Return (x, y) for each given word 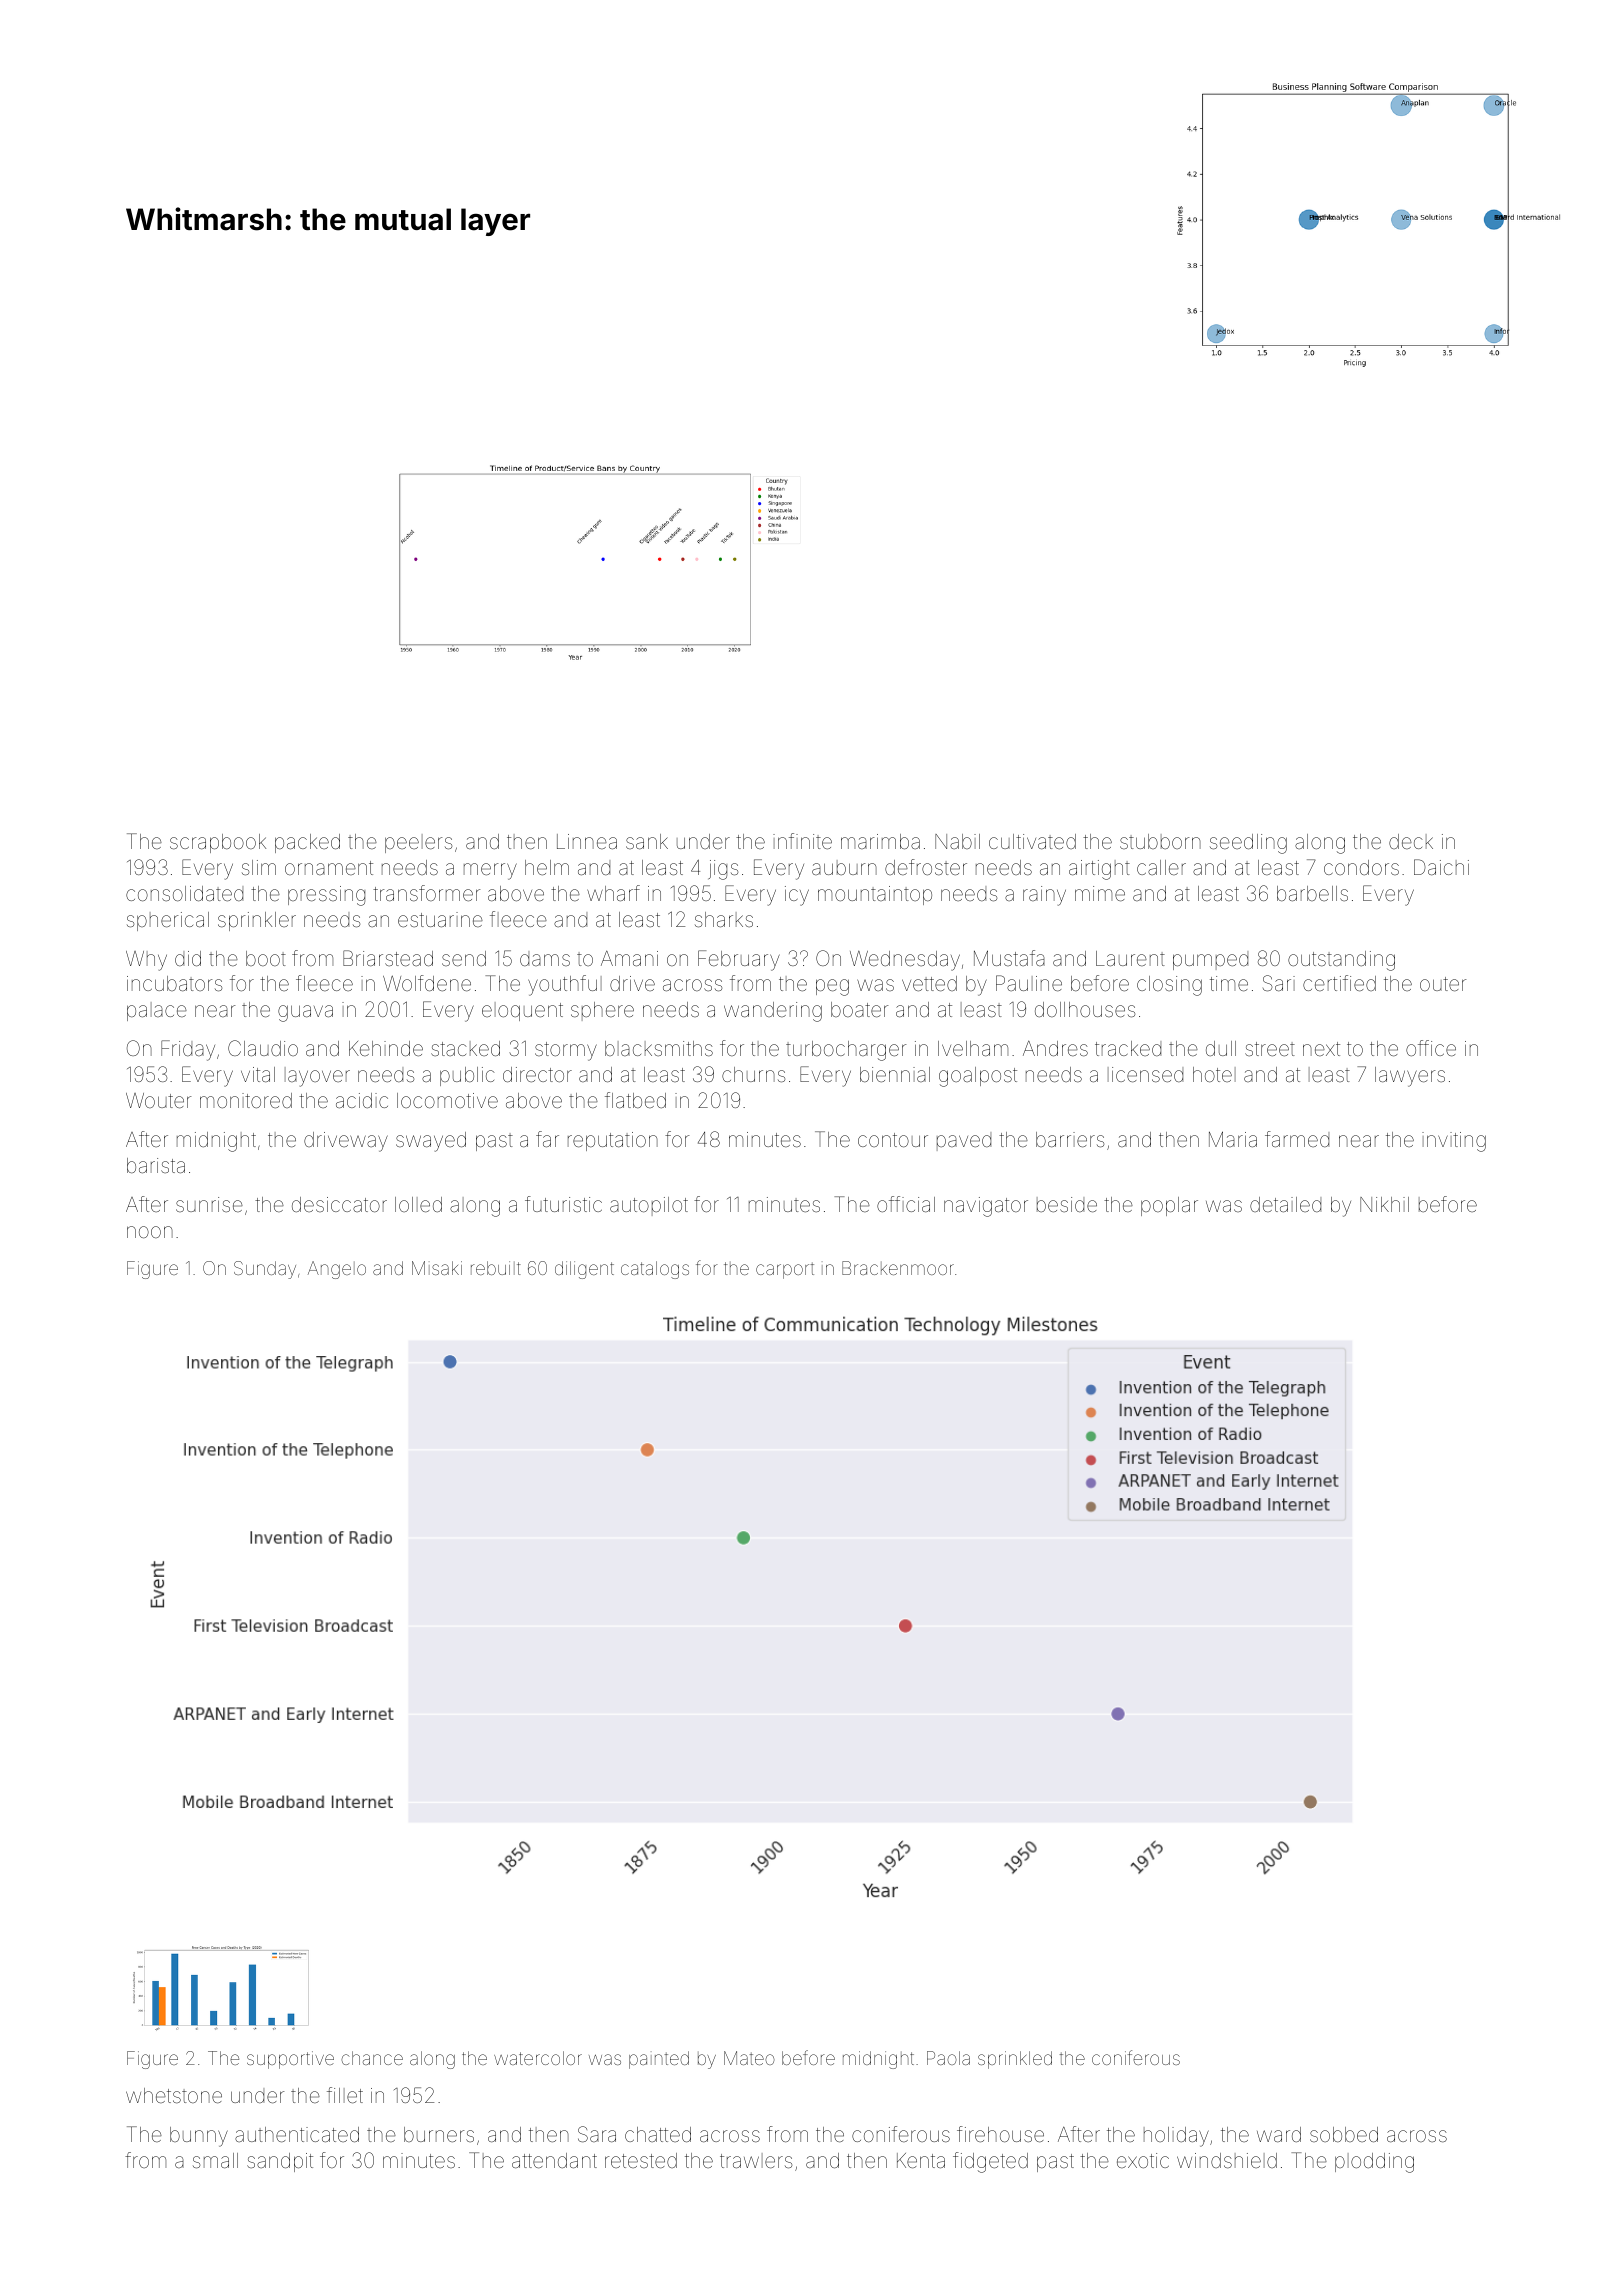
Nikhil (1384, 1204)
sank (647, 841)
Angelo (337, 1270)
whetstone (174, 2095)
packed (307, 843)
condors (1361, 867)
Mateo (749, 2058)
